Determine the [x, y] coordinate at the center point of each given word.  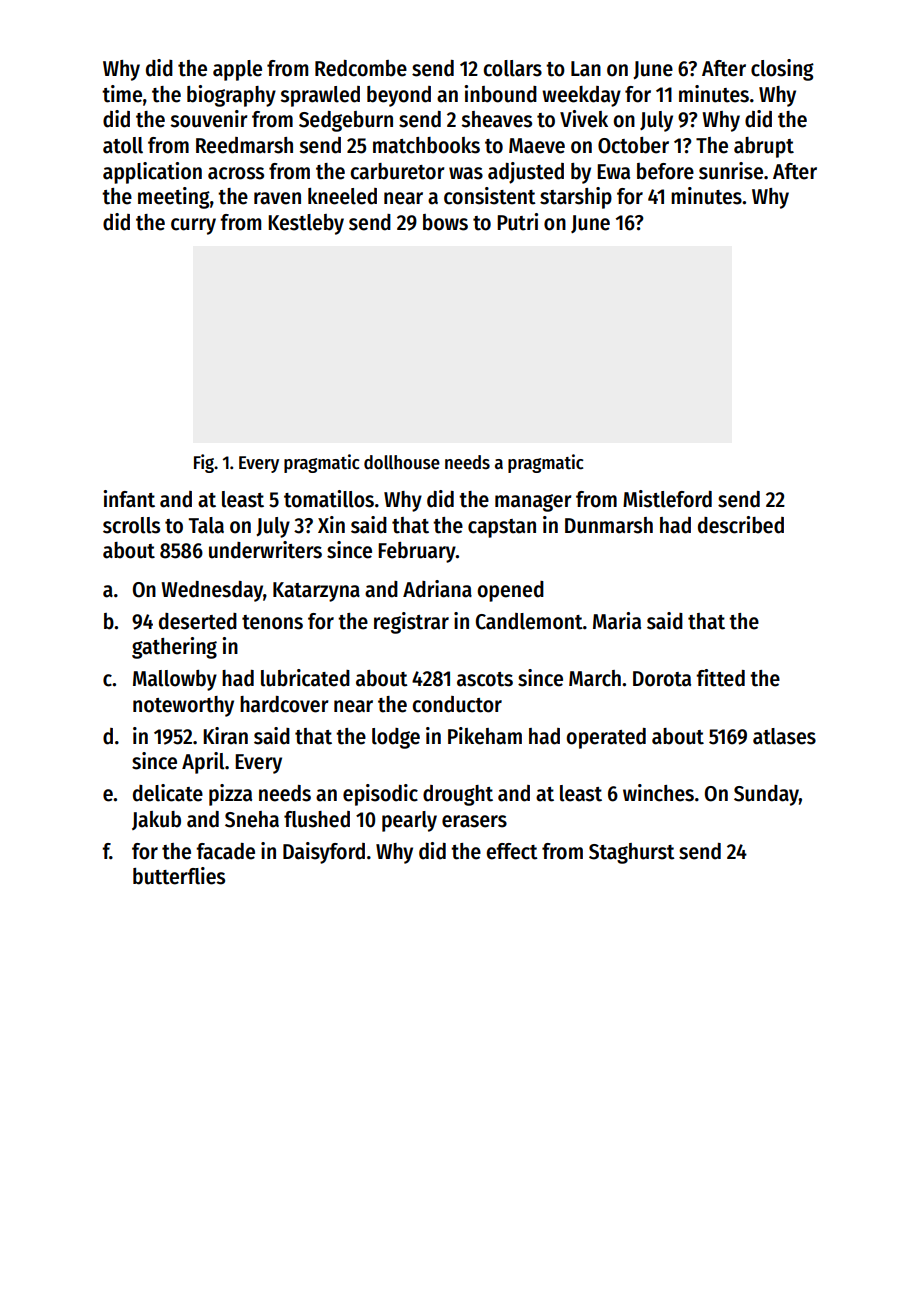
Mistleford [667, 499]
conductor [457, 704]
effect [512, 851]
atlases [784, 736]
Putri [517, 222]
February [417, 552]
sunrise [731, 171]
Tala [206, 525]
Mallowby [175, 680]
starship [576, 198]
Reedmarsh [244, 145]
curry [193, 226]
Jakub [156, 820]
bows [445, 222]
